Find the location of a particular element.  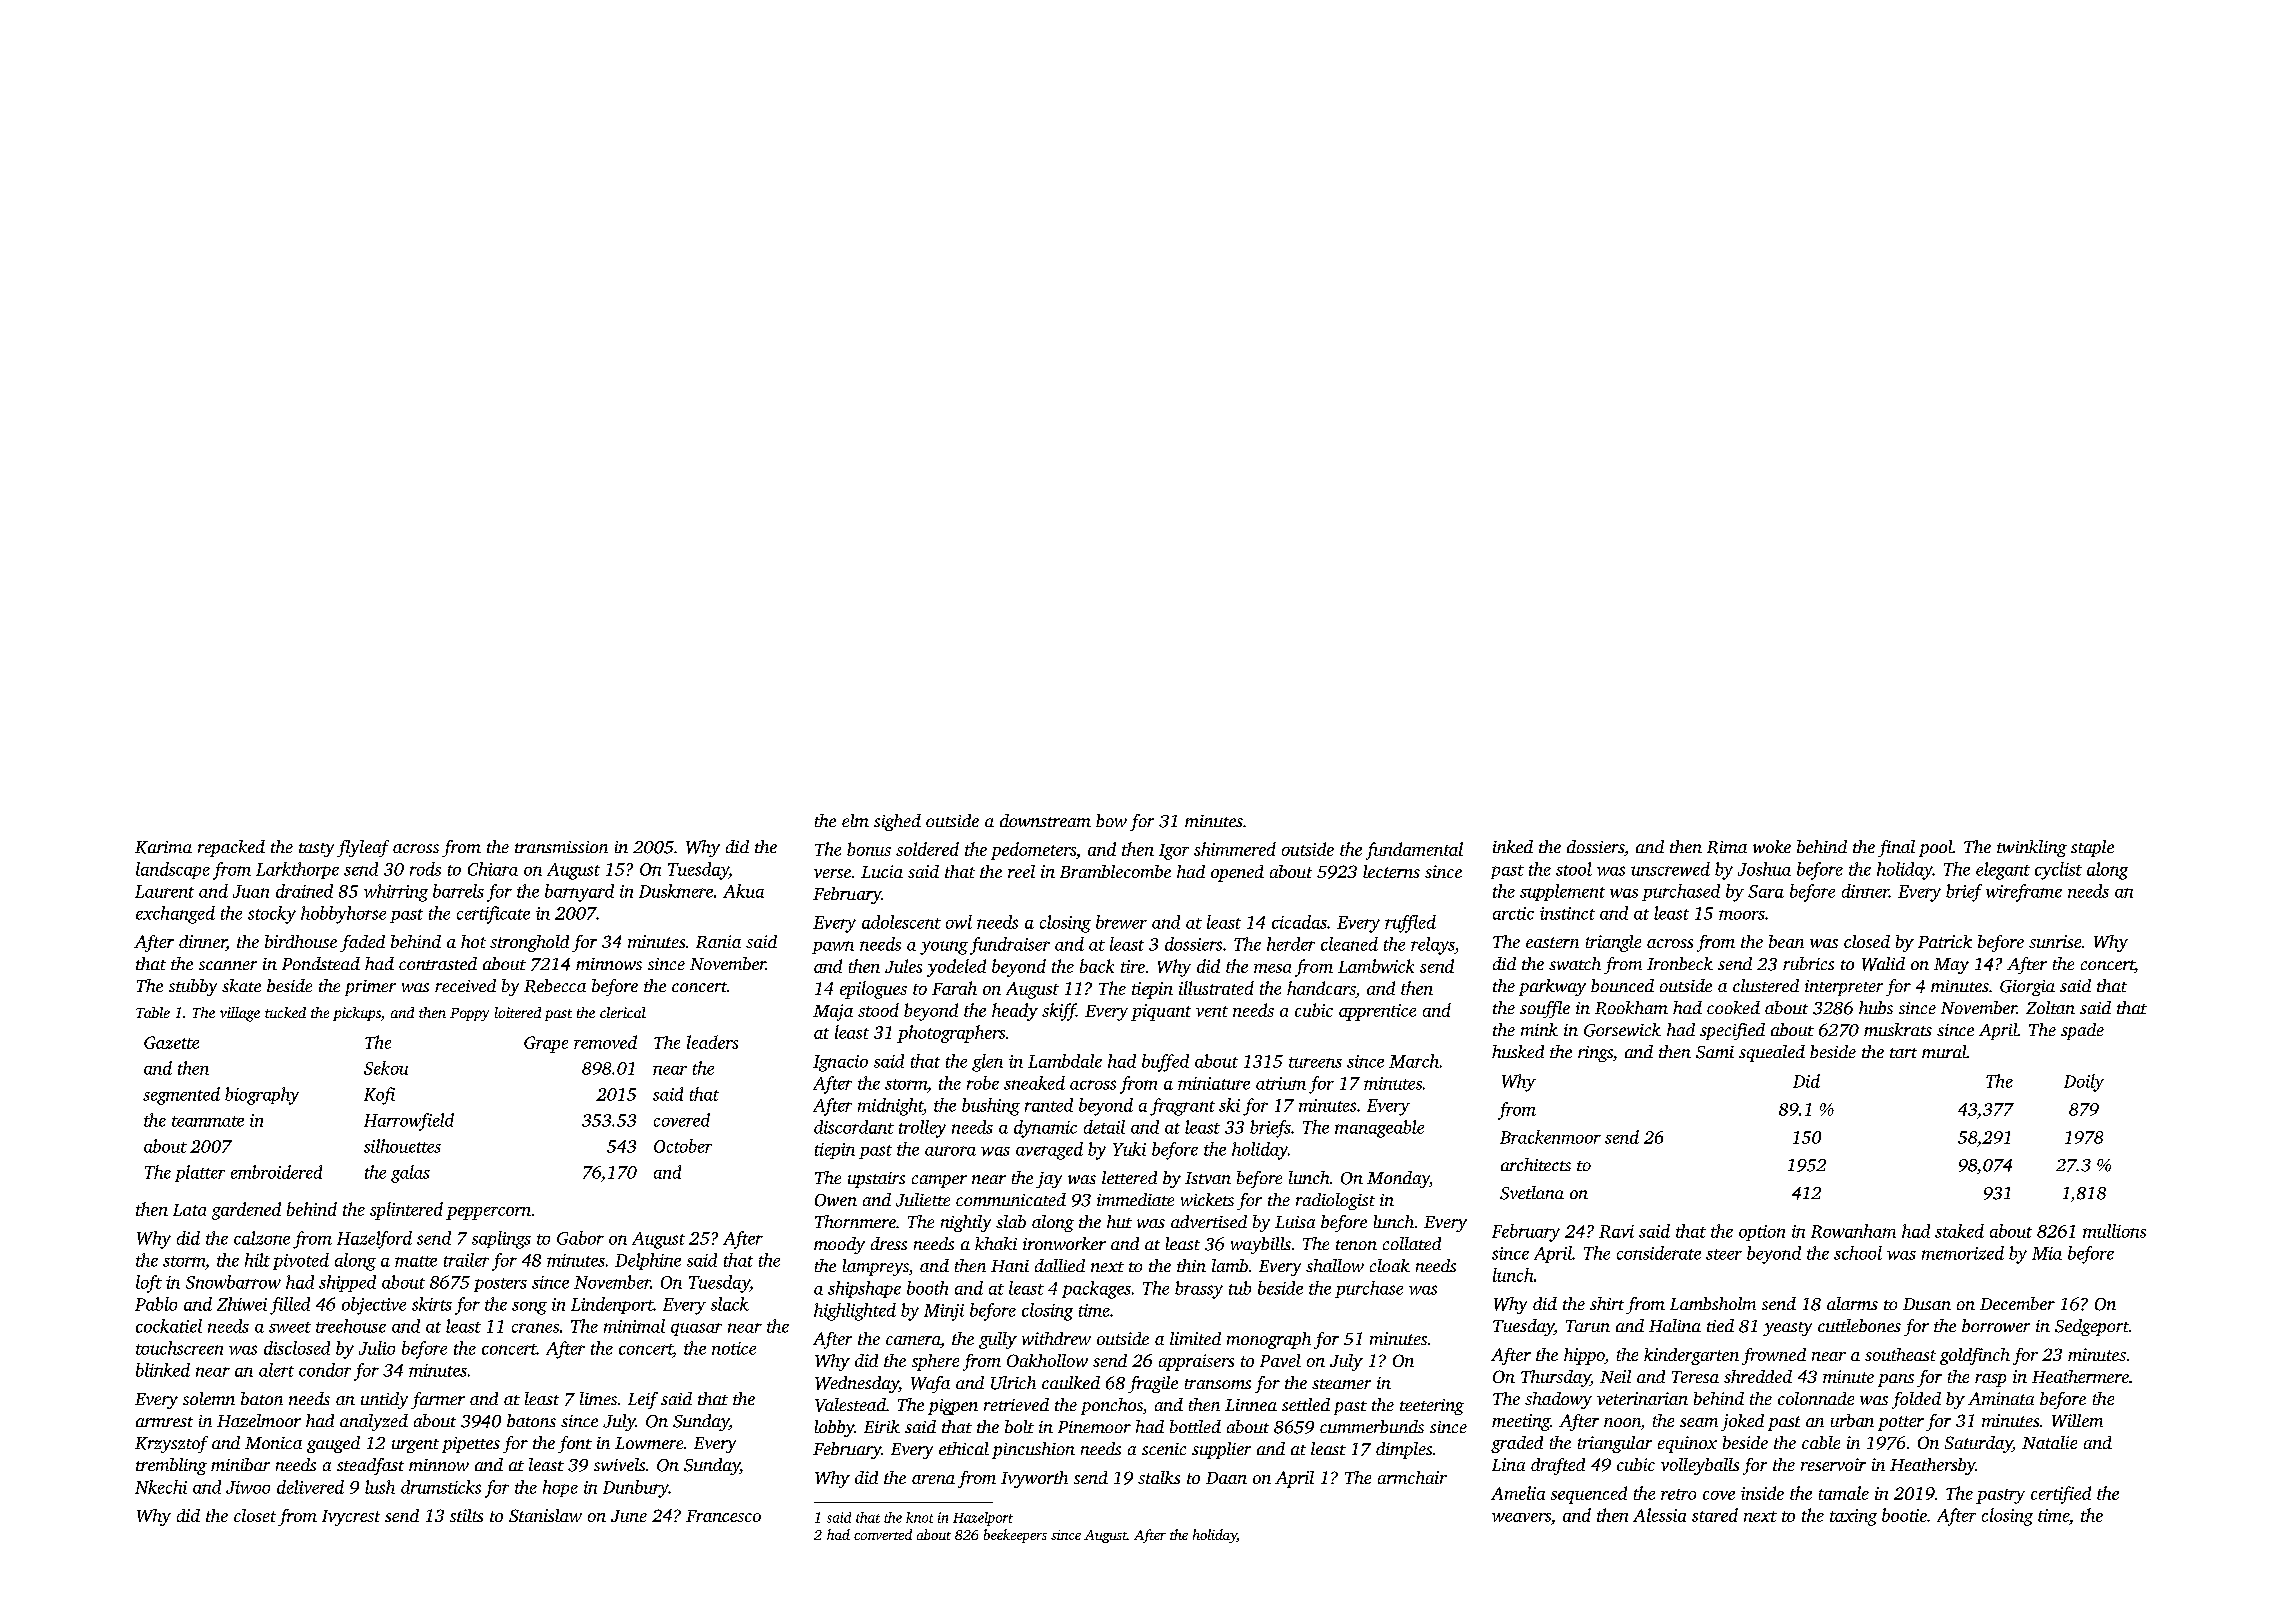

beekeepers is located at coordinates (1015, 1536).
